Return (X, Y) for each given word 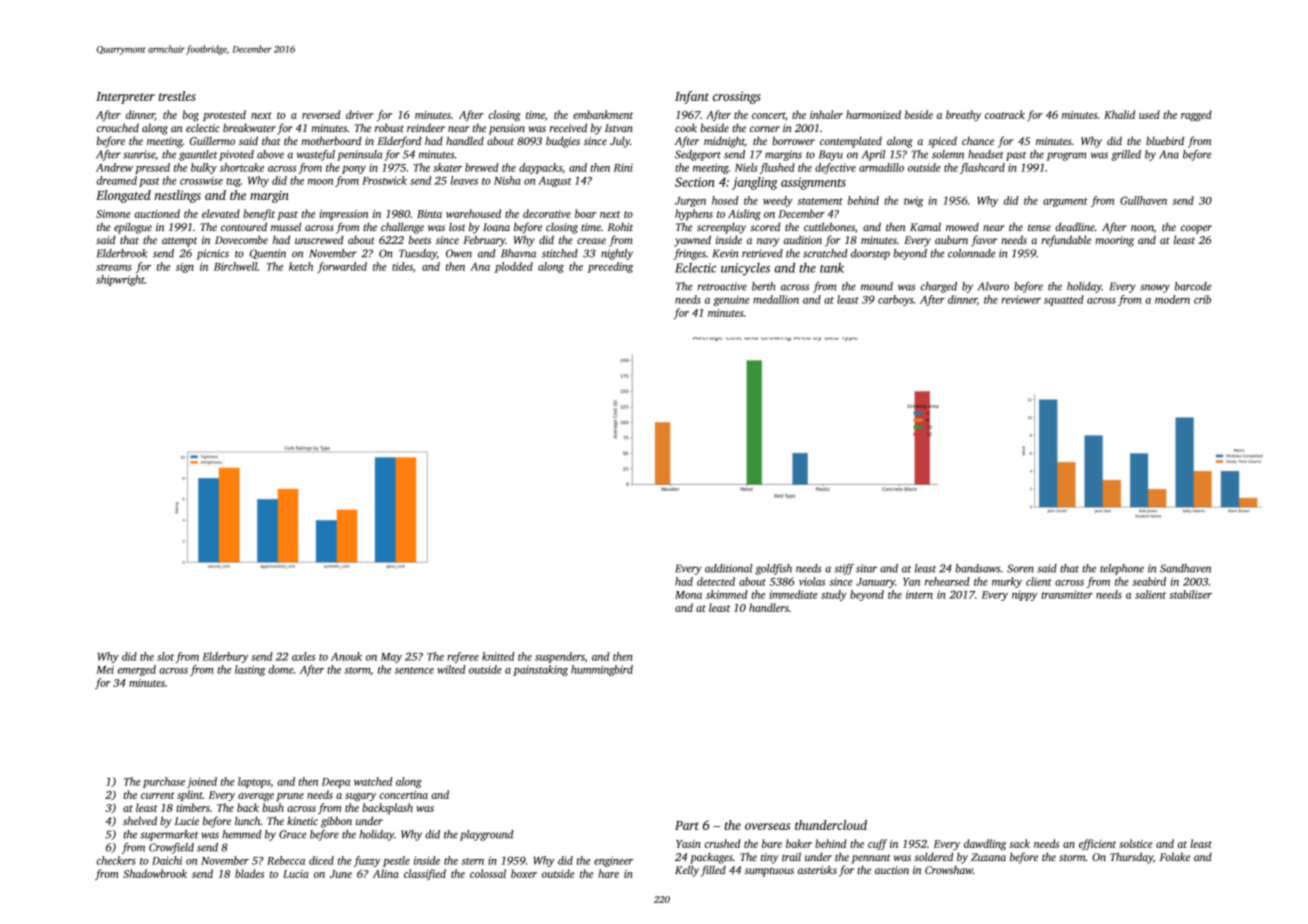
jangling (755, 183)
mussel (286, 226)
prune (290, 797)
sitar (866, 568)
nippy (1025, 595)
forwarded (342, 267)
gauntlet (198, 155)
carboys (896, 300)
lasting (250, 670)
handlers (769, 607)
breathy (963, 116)
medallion (776, 299)
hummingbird (602, 670)
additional (728, 568)
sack (1019, 843)
